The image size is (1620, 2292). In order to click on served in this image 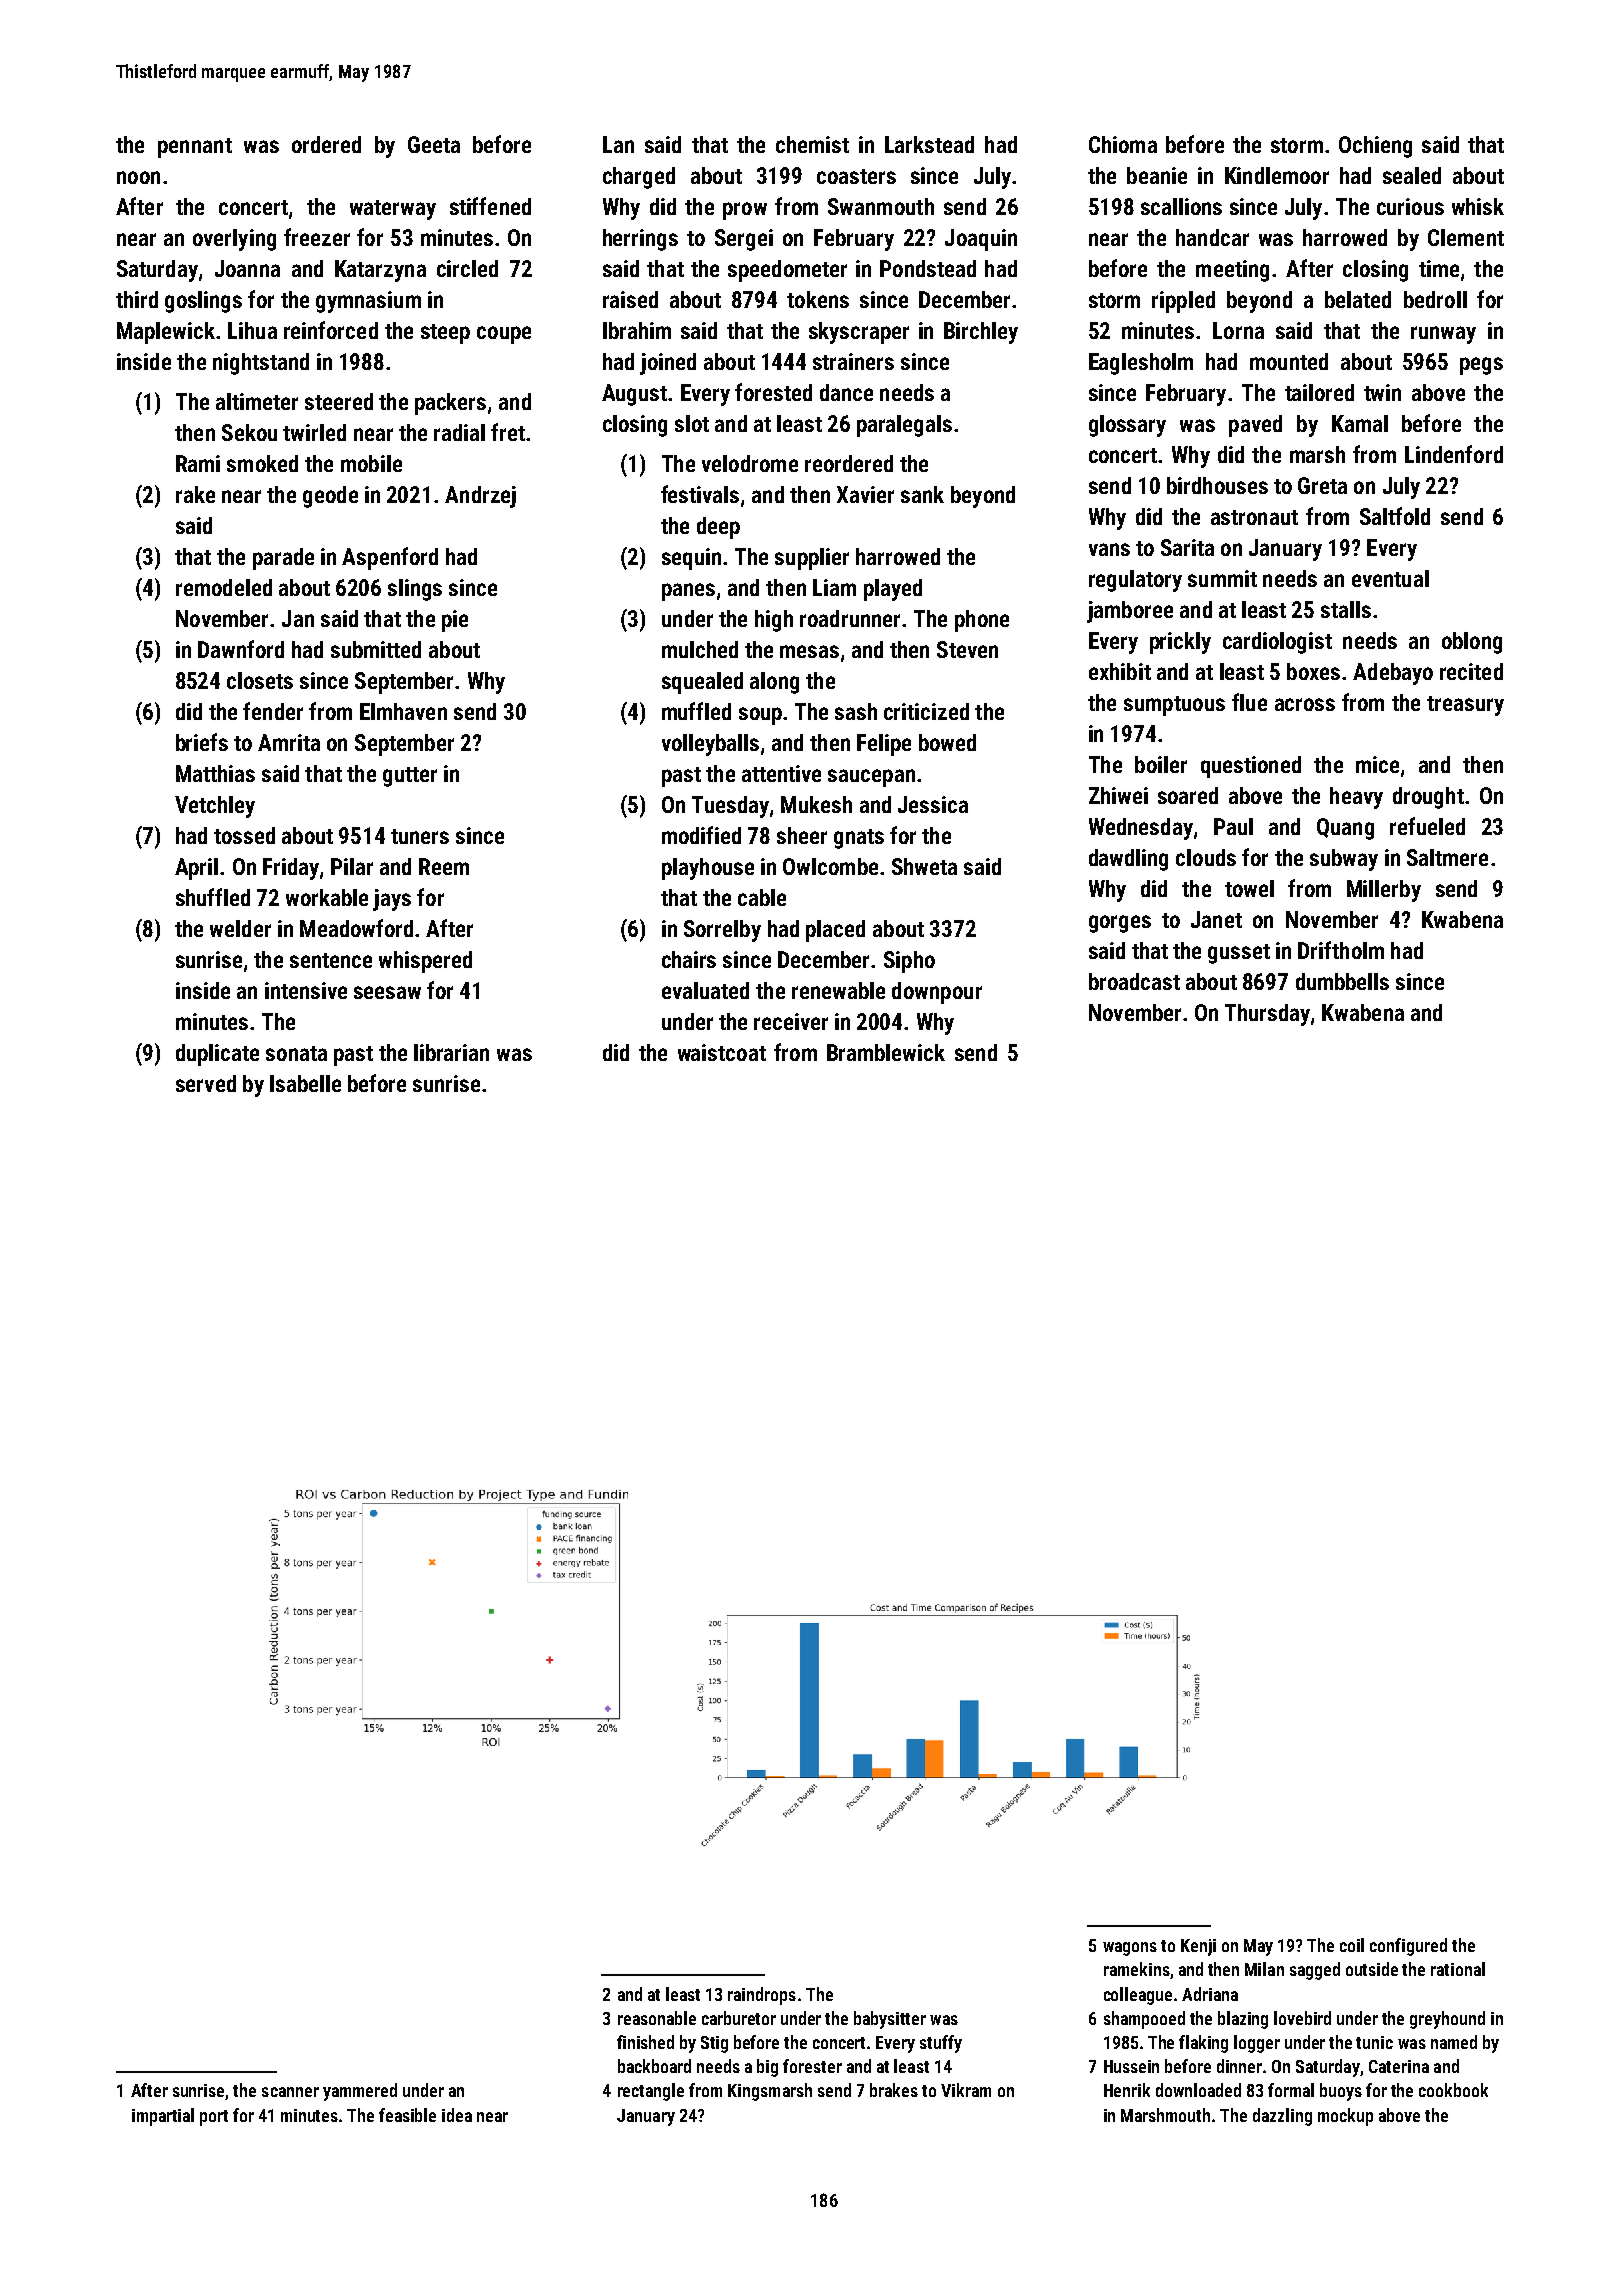, I will do `click(206, 1083)`.
